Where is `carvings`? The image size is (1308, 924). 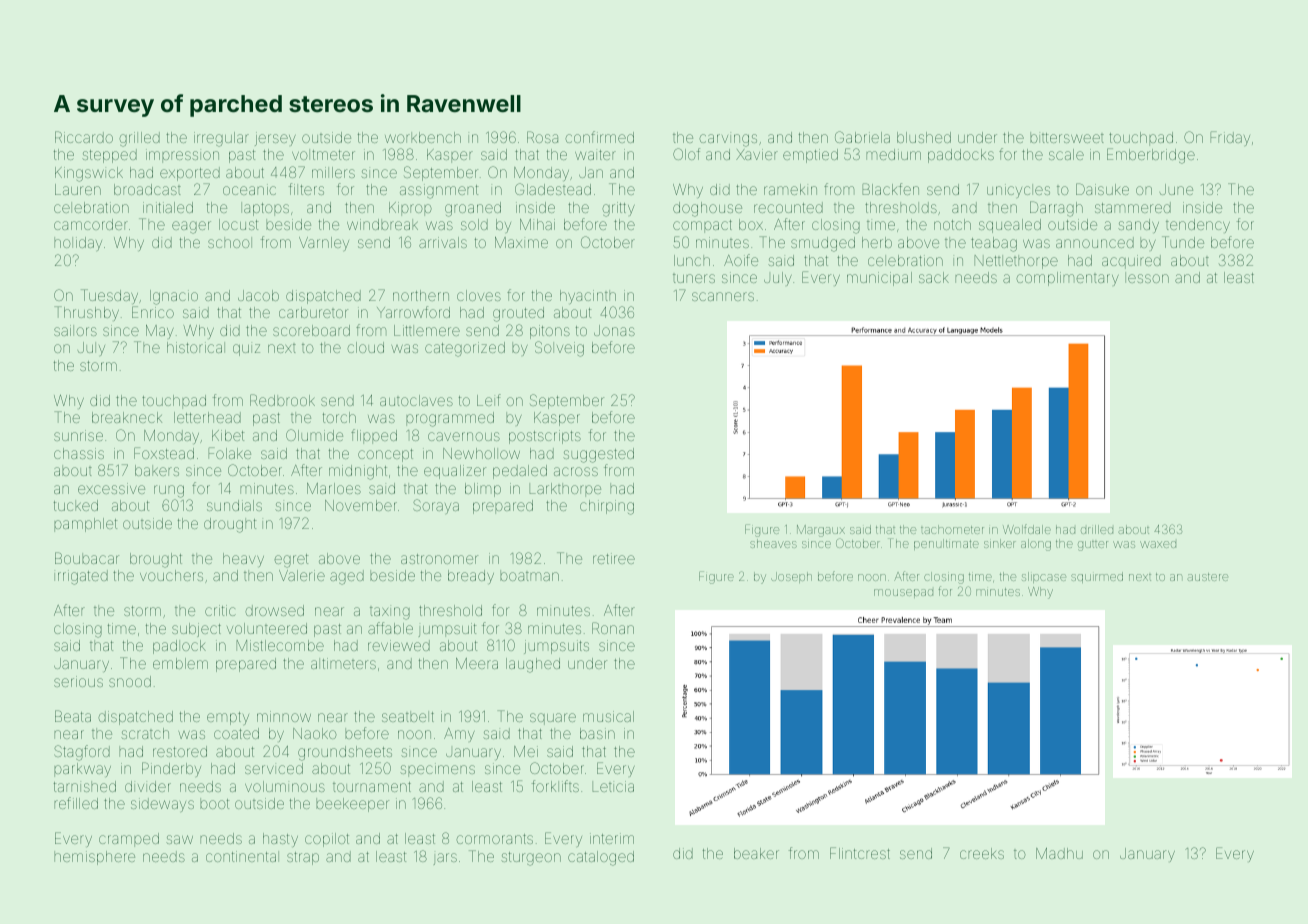
carvings is located at coordinates (728, 140).
